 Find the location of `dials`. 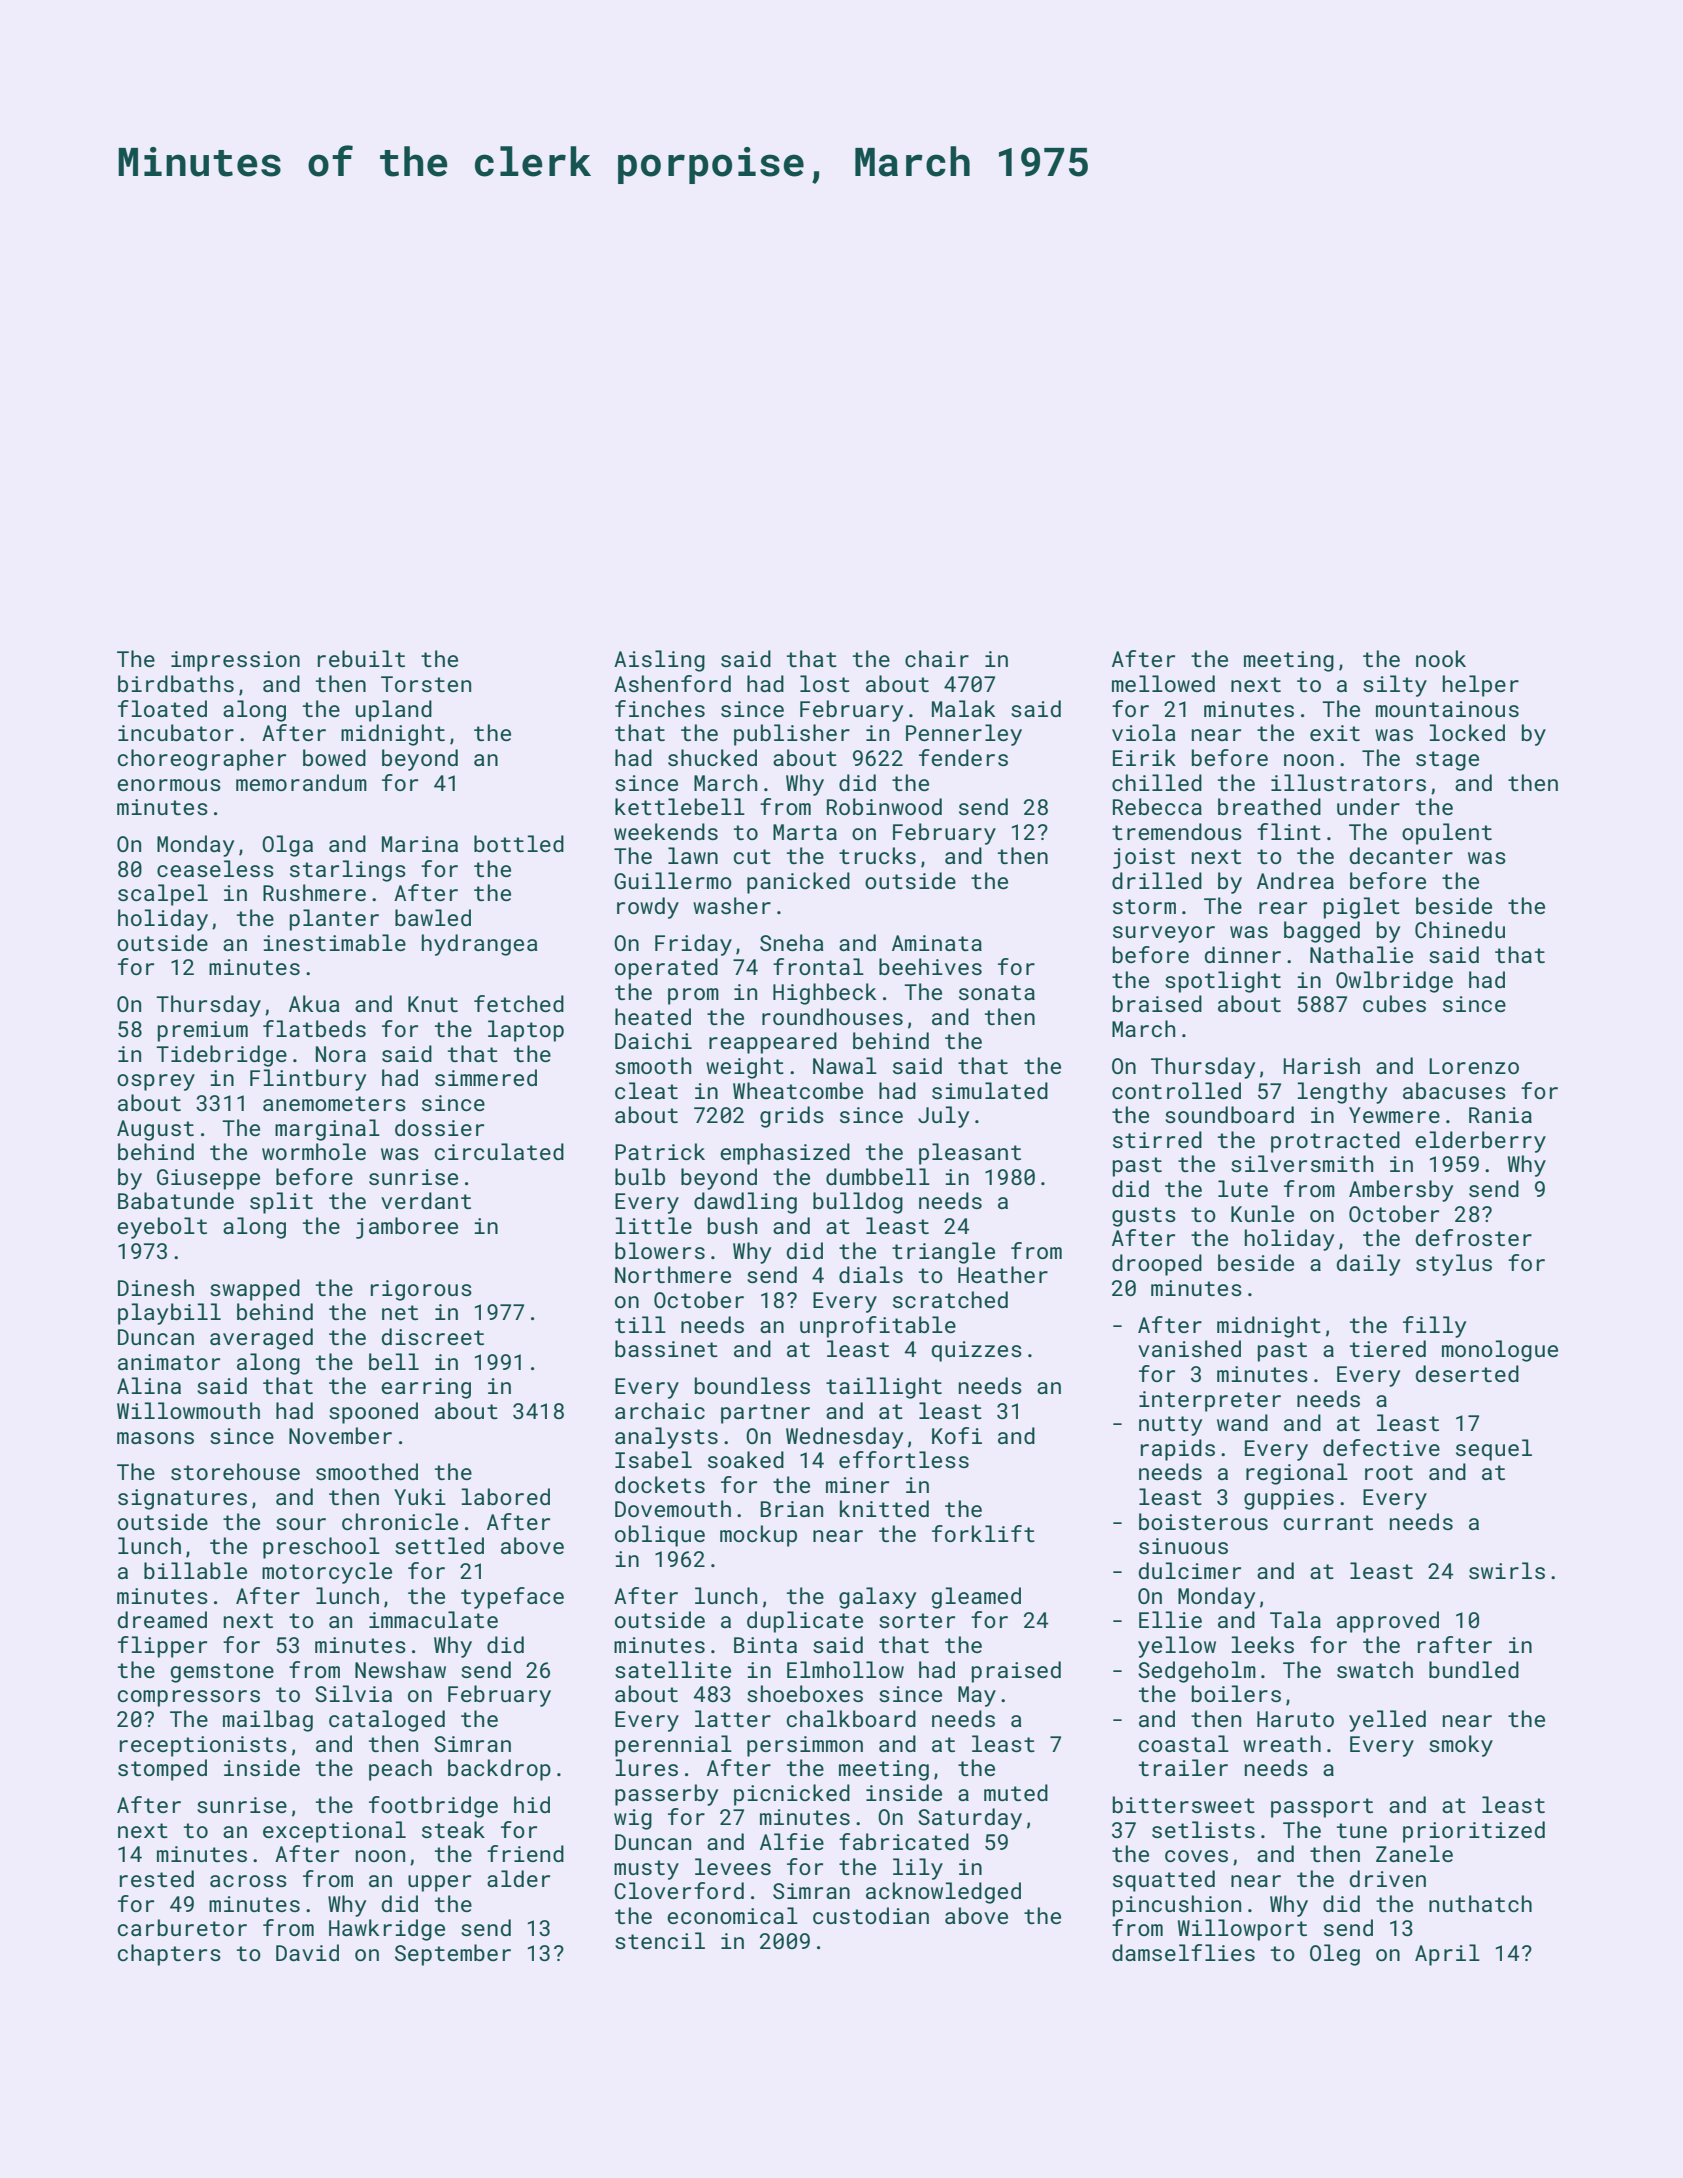

dials is located at coordinates (871, 1274).
